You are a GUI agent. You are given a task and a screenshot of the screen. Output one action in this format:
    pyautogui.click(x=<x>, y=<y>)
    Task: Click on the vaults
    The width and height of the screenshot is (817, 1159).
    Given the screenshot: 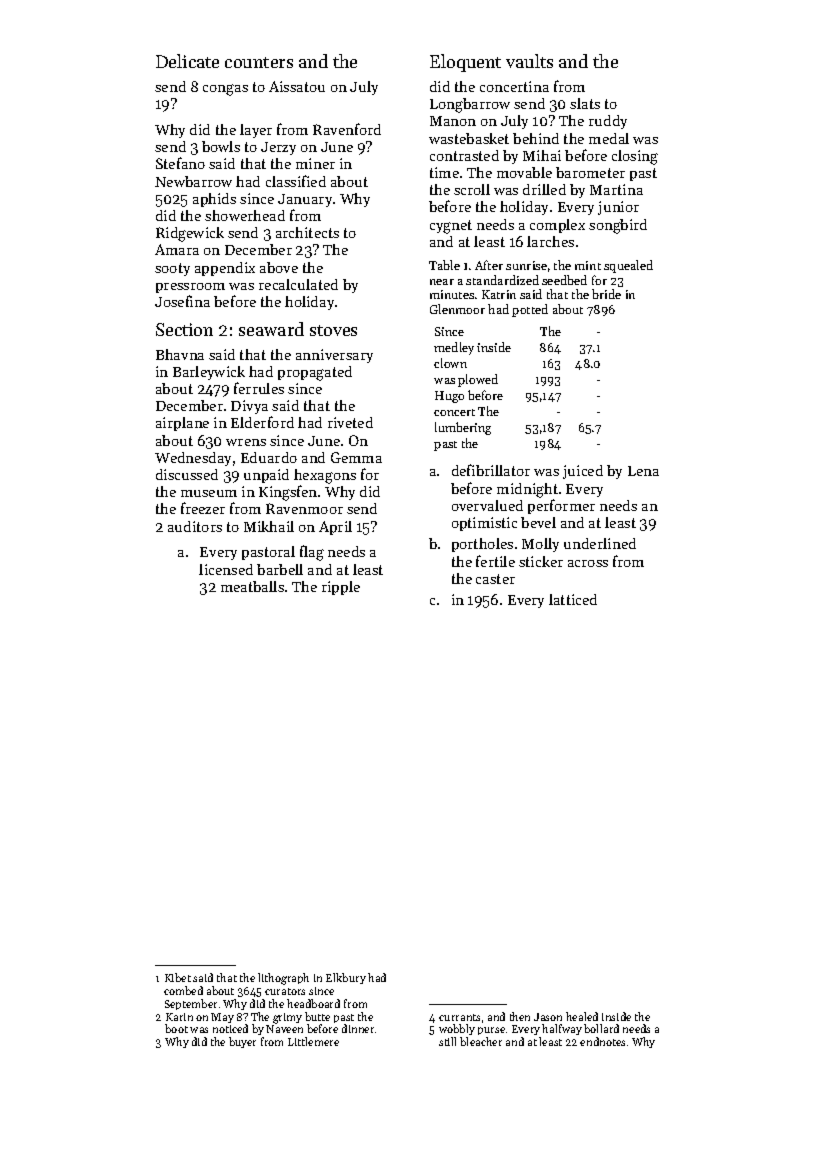 What is the action you would take?
    pyautogui.click(x=529, y=61)
